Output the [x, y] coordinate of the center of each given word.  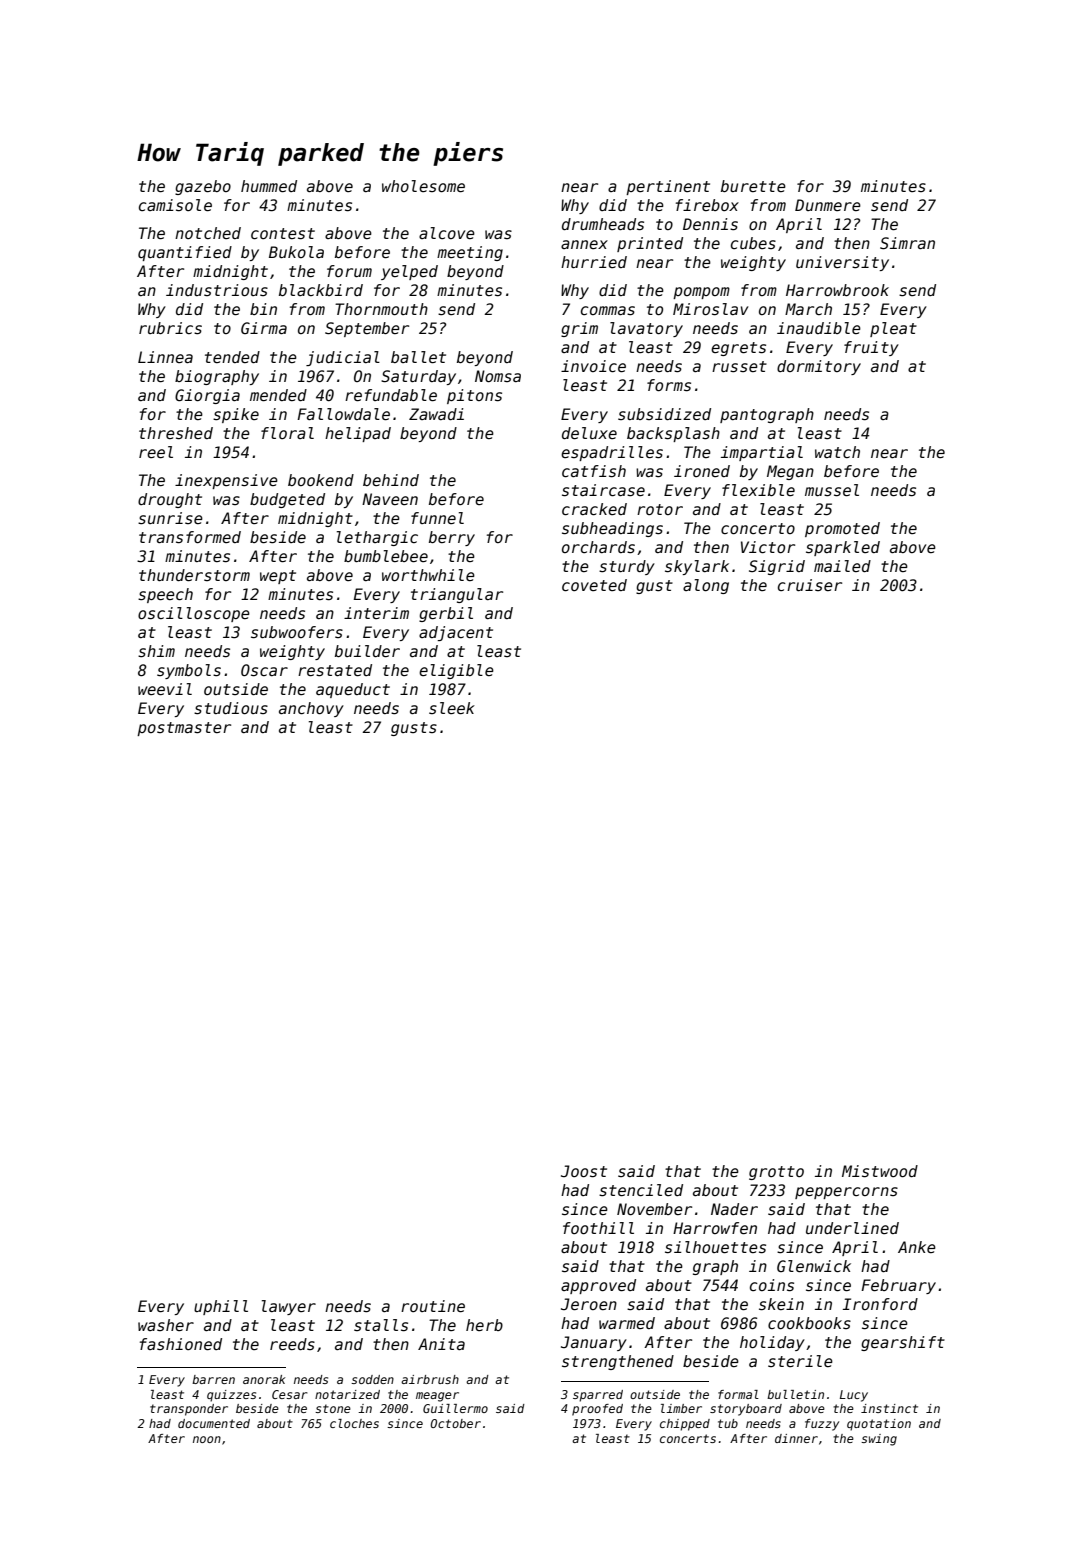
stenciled [641, 1190]
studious [231, 708]
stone [333, 1408]
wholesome [423, 186]
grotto [776, 1173]
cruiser [810, 585]
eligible [456, 671]
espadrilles [612, 453]
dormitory [819, 367]
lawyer [289, 1307]
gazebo [203, 187]
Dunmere [828, 205]
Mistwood [880, 1171]
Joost [584, 1171]
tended [232, 357]
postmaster [184, 729]
